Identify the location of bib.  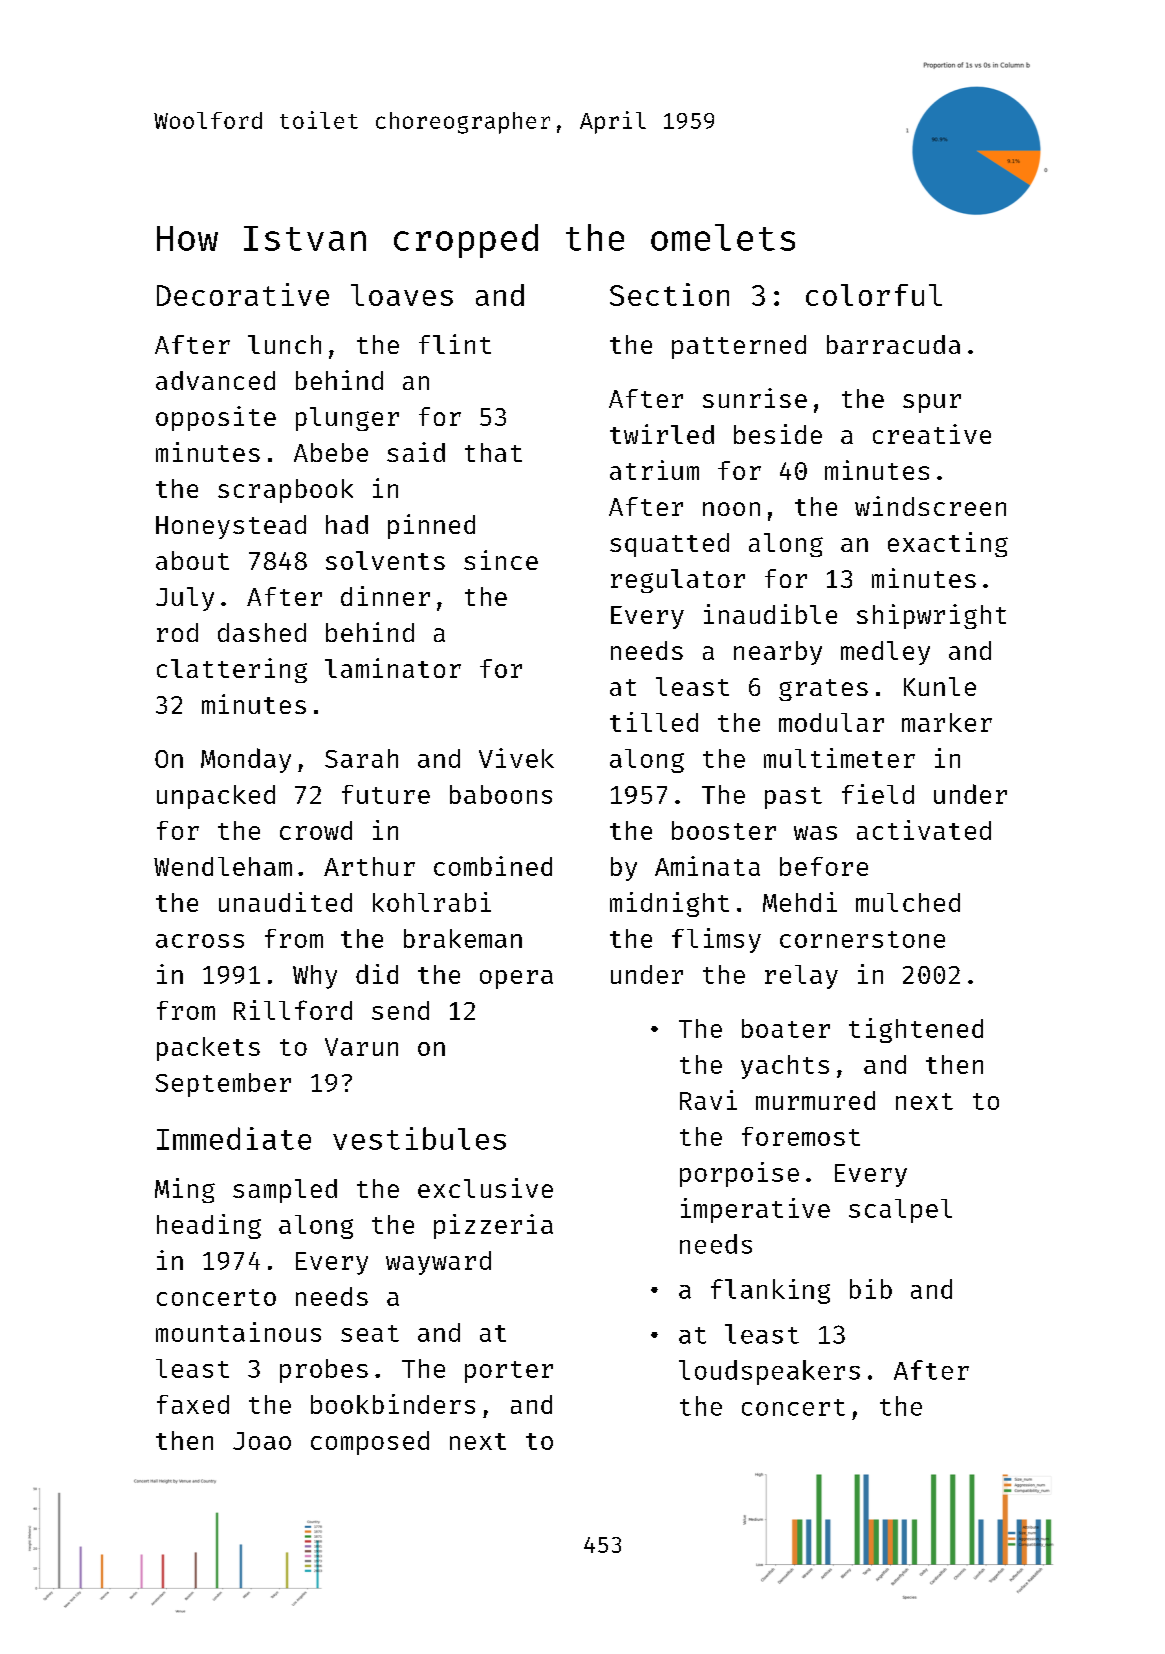
(871, 1289).
